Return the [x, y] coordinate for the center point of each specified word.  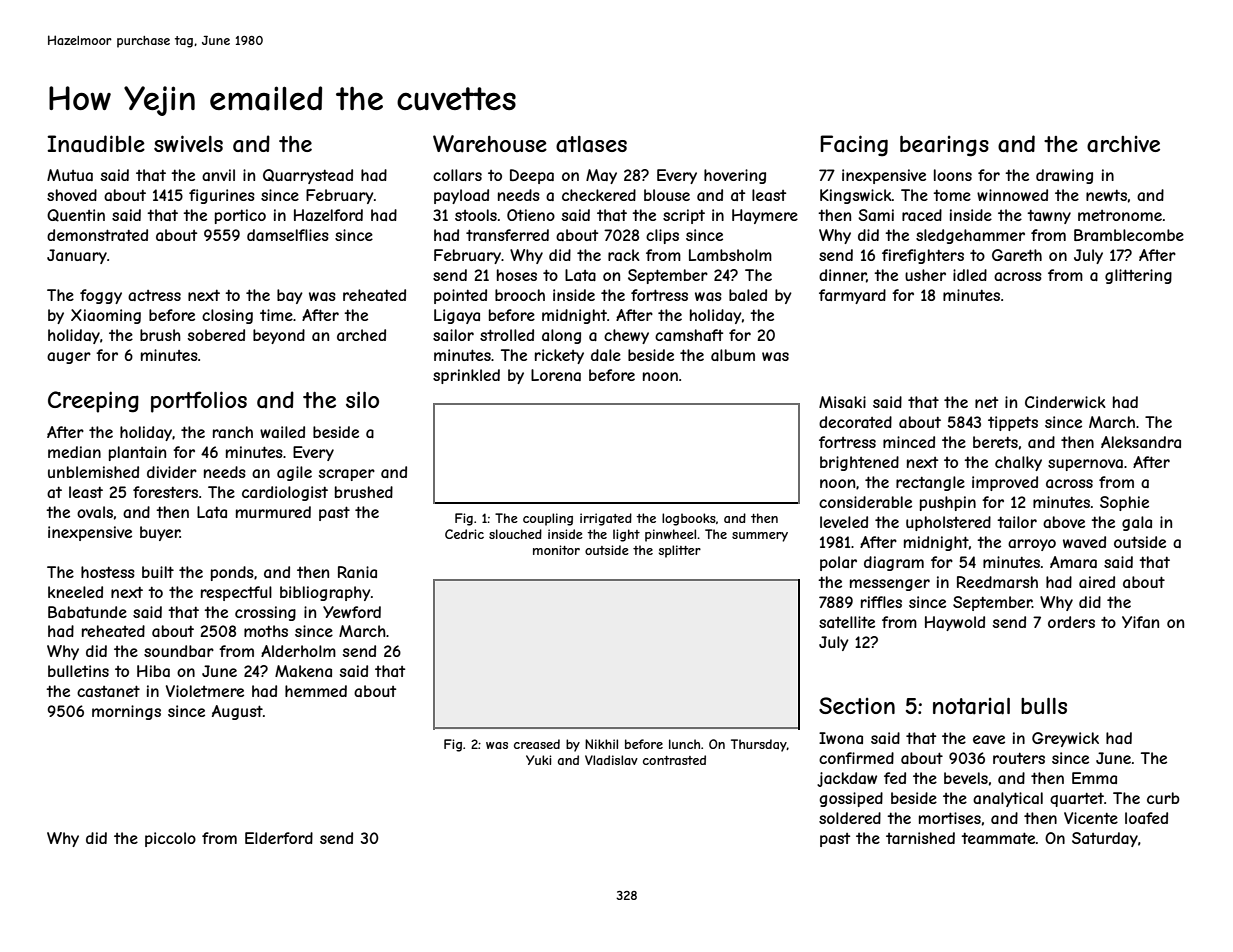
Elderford [279, 838]
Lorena [556, 375]
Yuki [538, 760]
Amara [1073, 562]
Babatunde [87, 612]
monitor [556, 550]
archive [1123, 144]
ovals [95, 512]
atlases [591, 144]
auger [69, 358]
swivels [188, 143]
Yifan [1140, 622]
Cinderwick [1065, 402]
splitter [679, 551]
